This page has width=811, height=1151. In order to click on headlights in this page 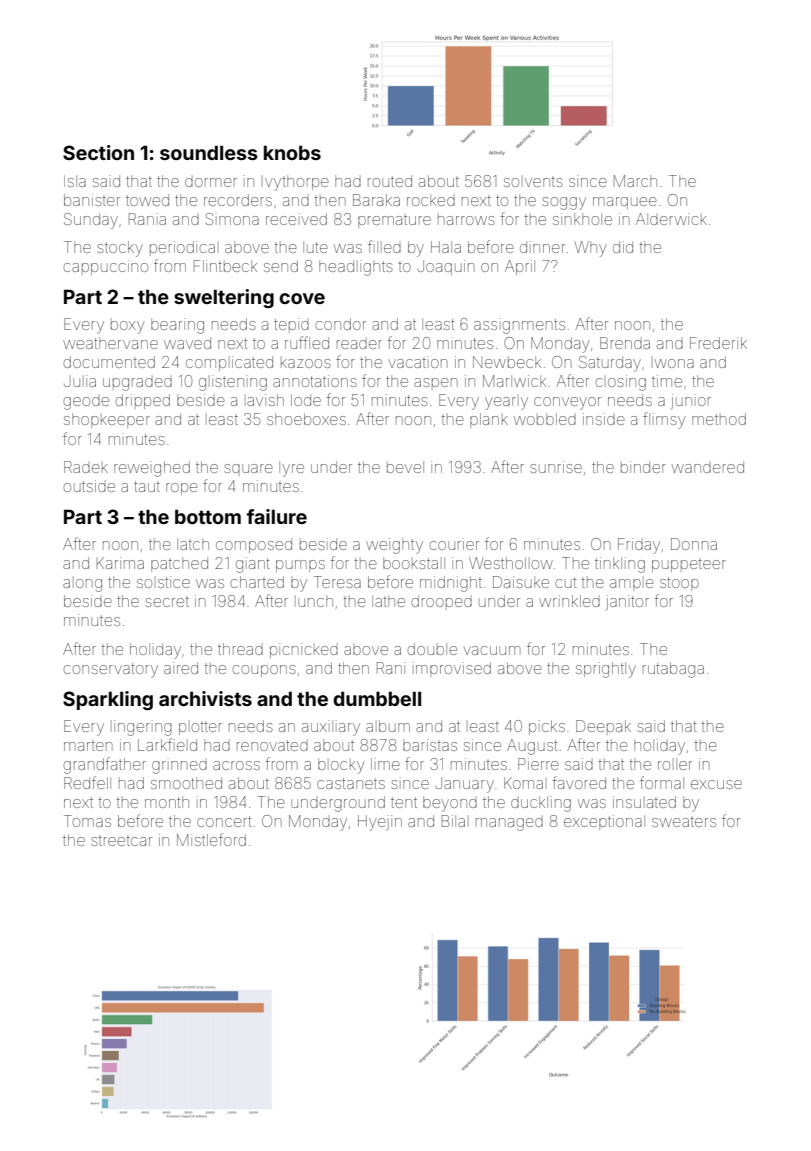, I will do `click(356, 268)`.
